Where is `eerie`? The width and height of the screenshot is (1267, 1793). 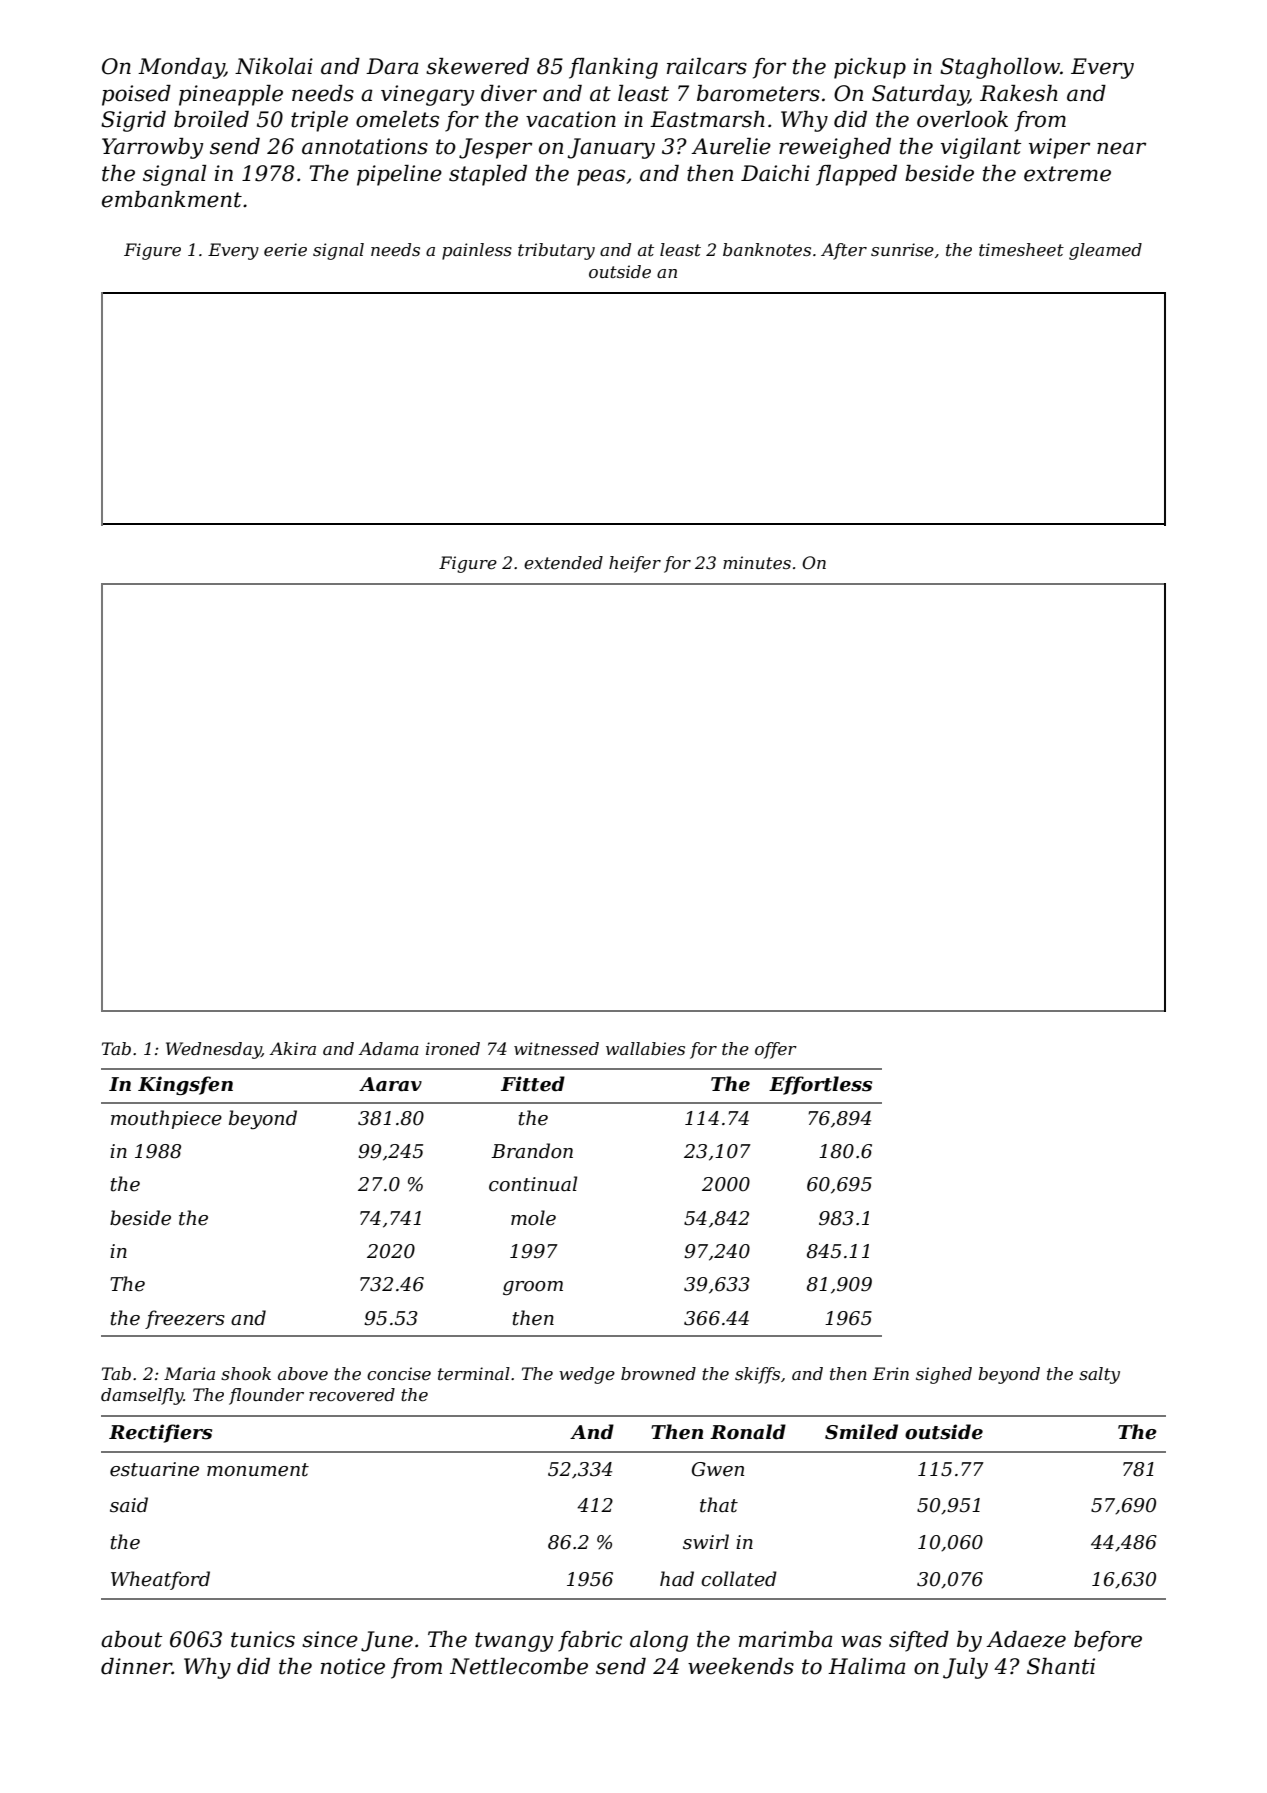 eerie is located at coordinates (285, 249).
